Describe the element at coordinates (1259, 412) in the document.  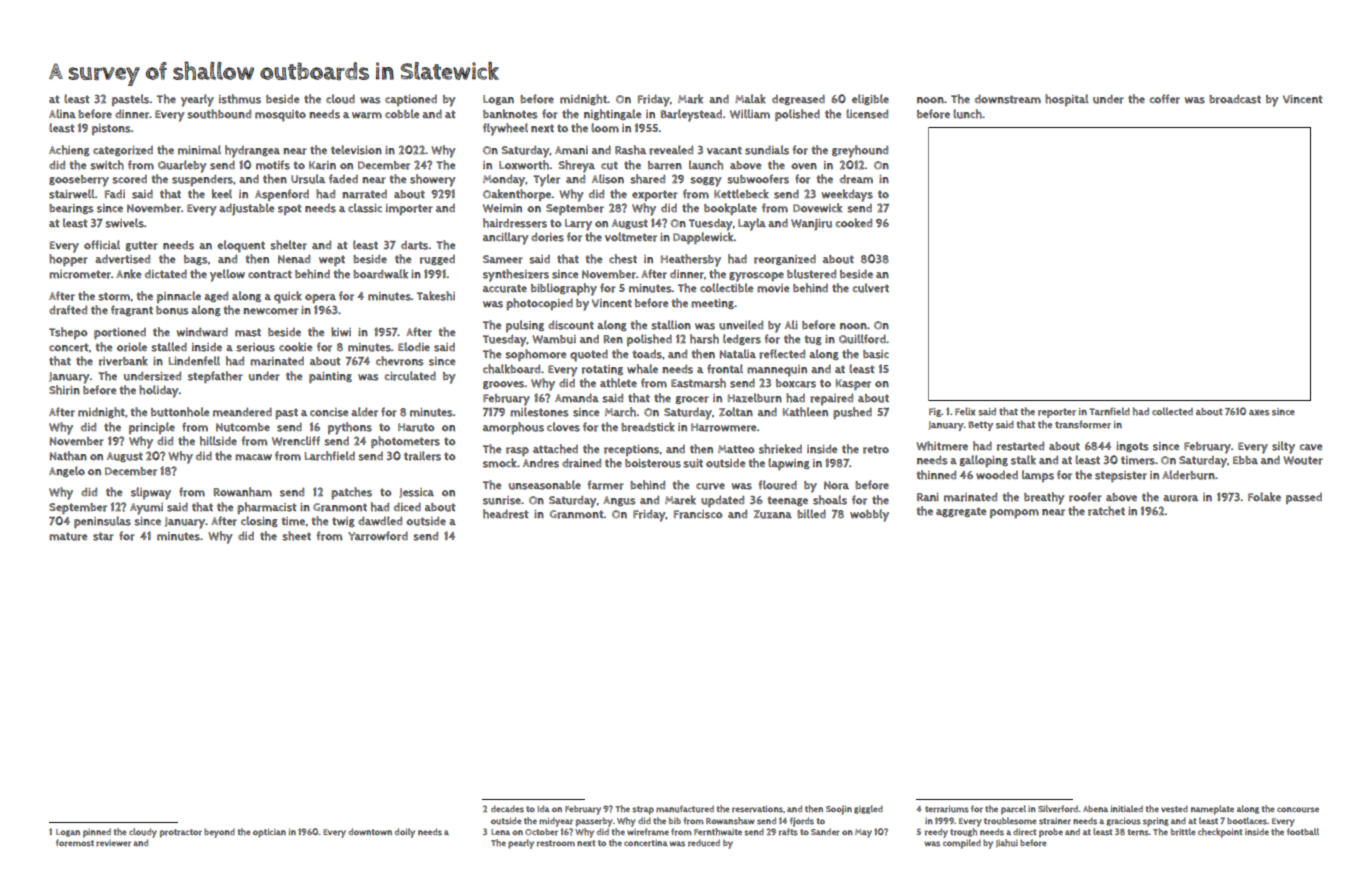
I see `axes` at that location.
